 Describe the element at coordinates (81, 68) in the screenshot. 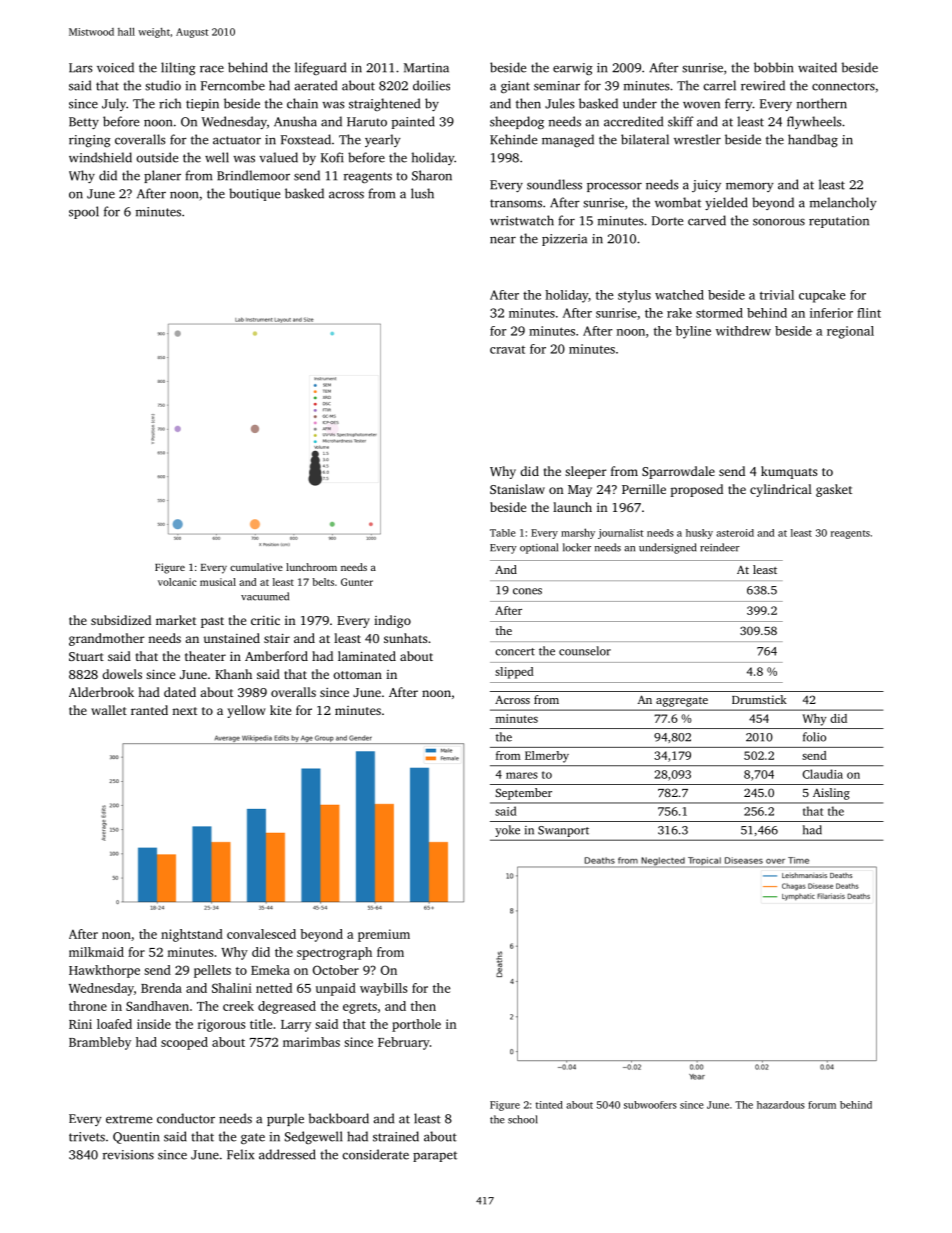

I see `Lars` at that location.
